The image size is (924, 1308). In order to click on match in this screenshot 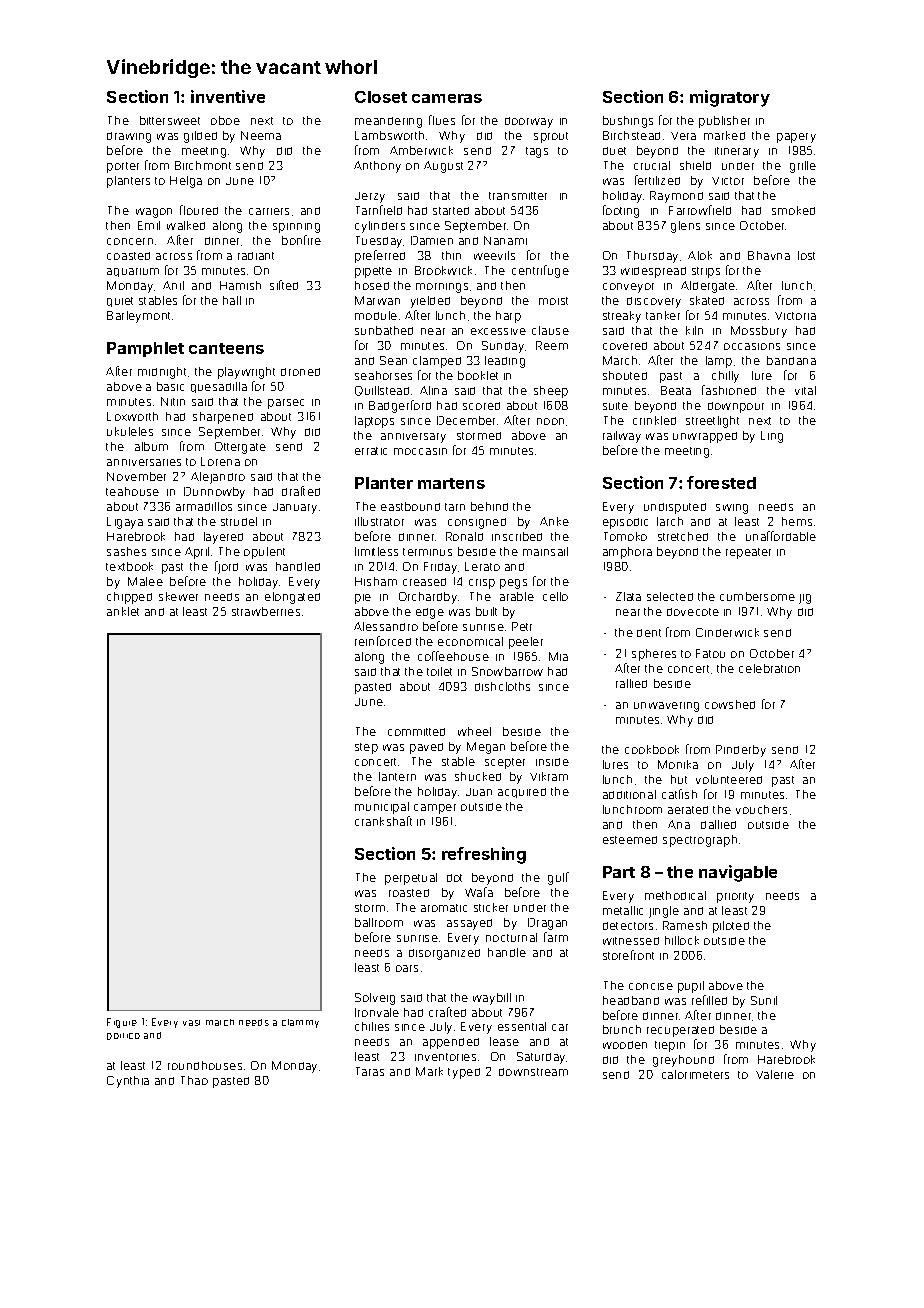, I will do `click(220, 1022)`.
